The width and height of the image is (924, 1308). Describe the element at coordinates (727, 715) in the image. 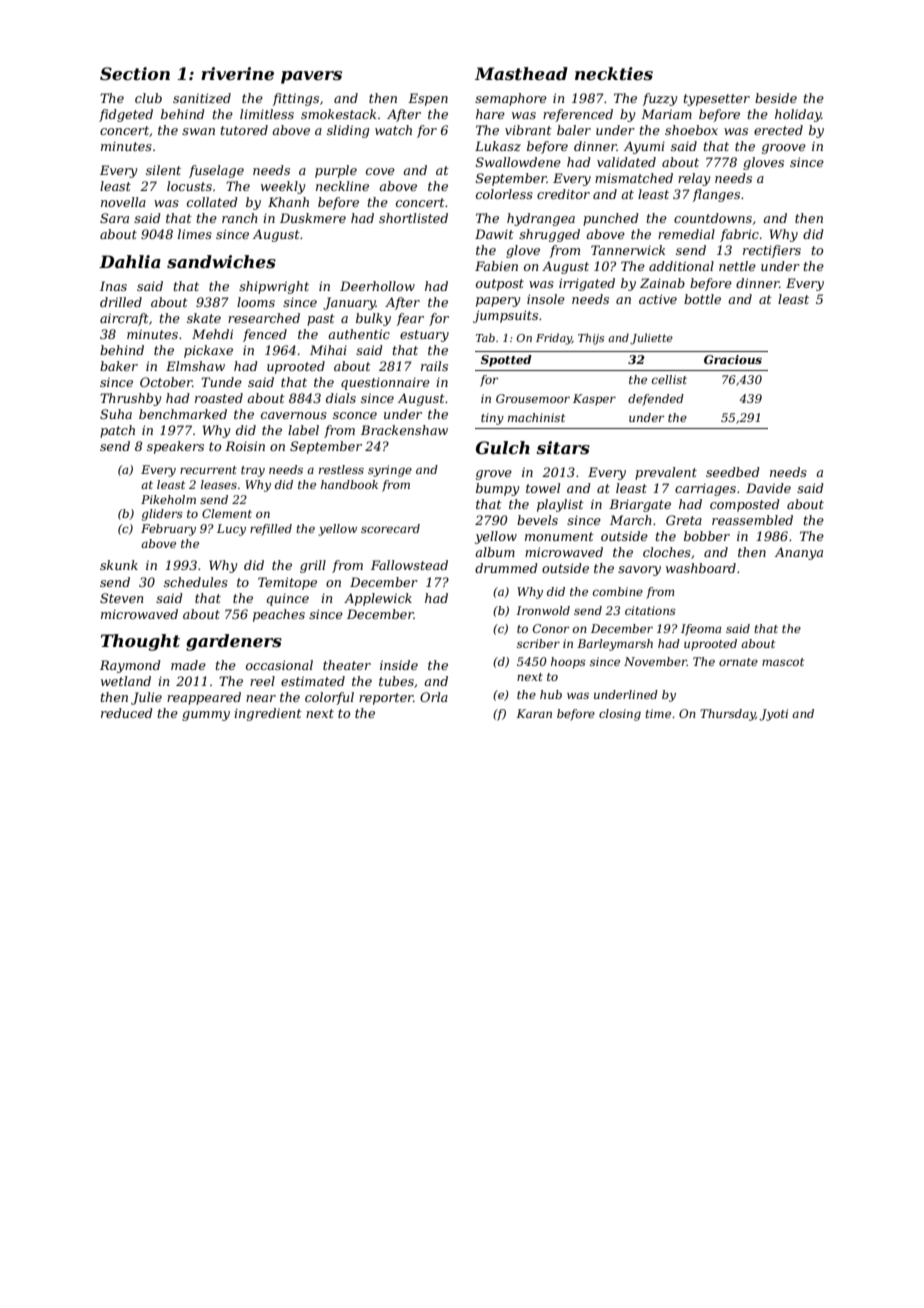

I see `Thursday` at that location.
